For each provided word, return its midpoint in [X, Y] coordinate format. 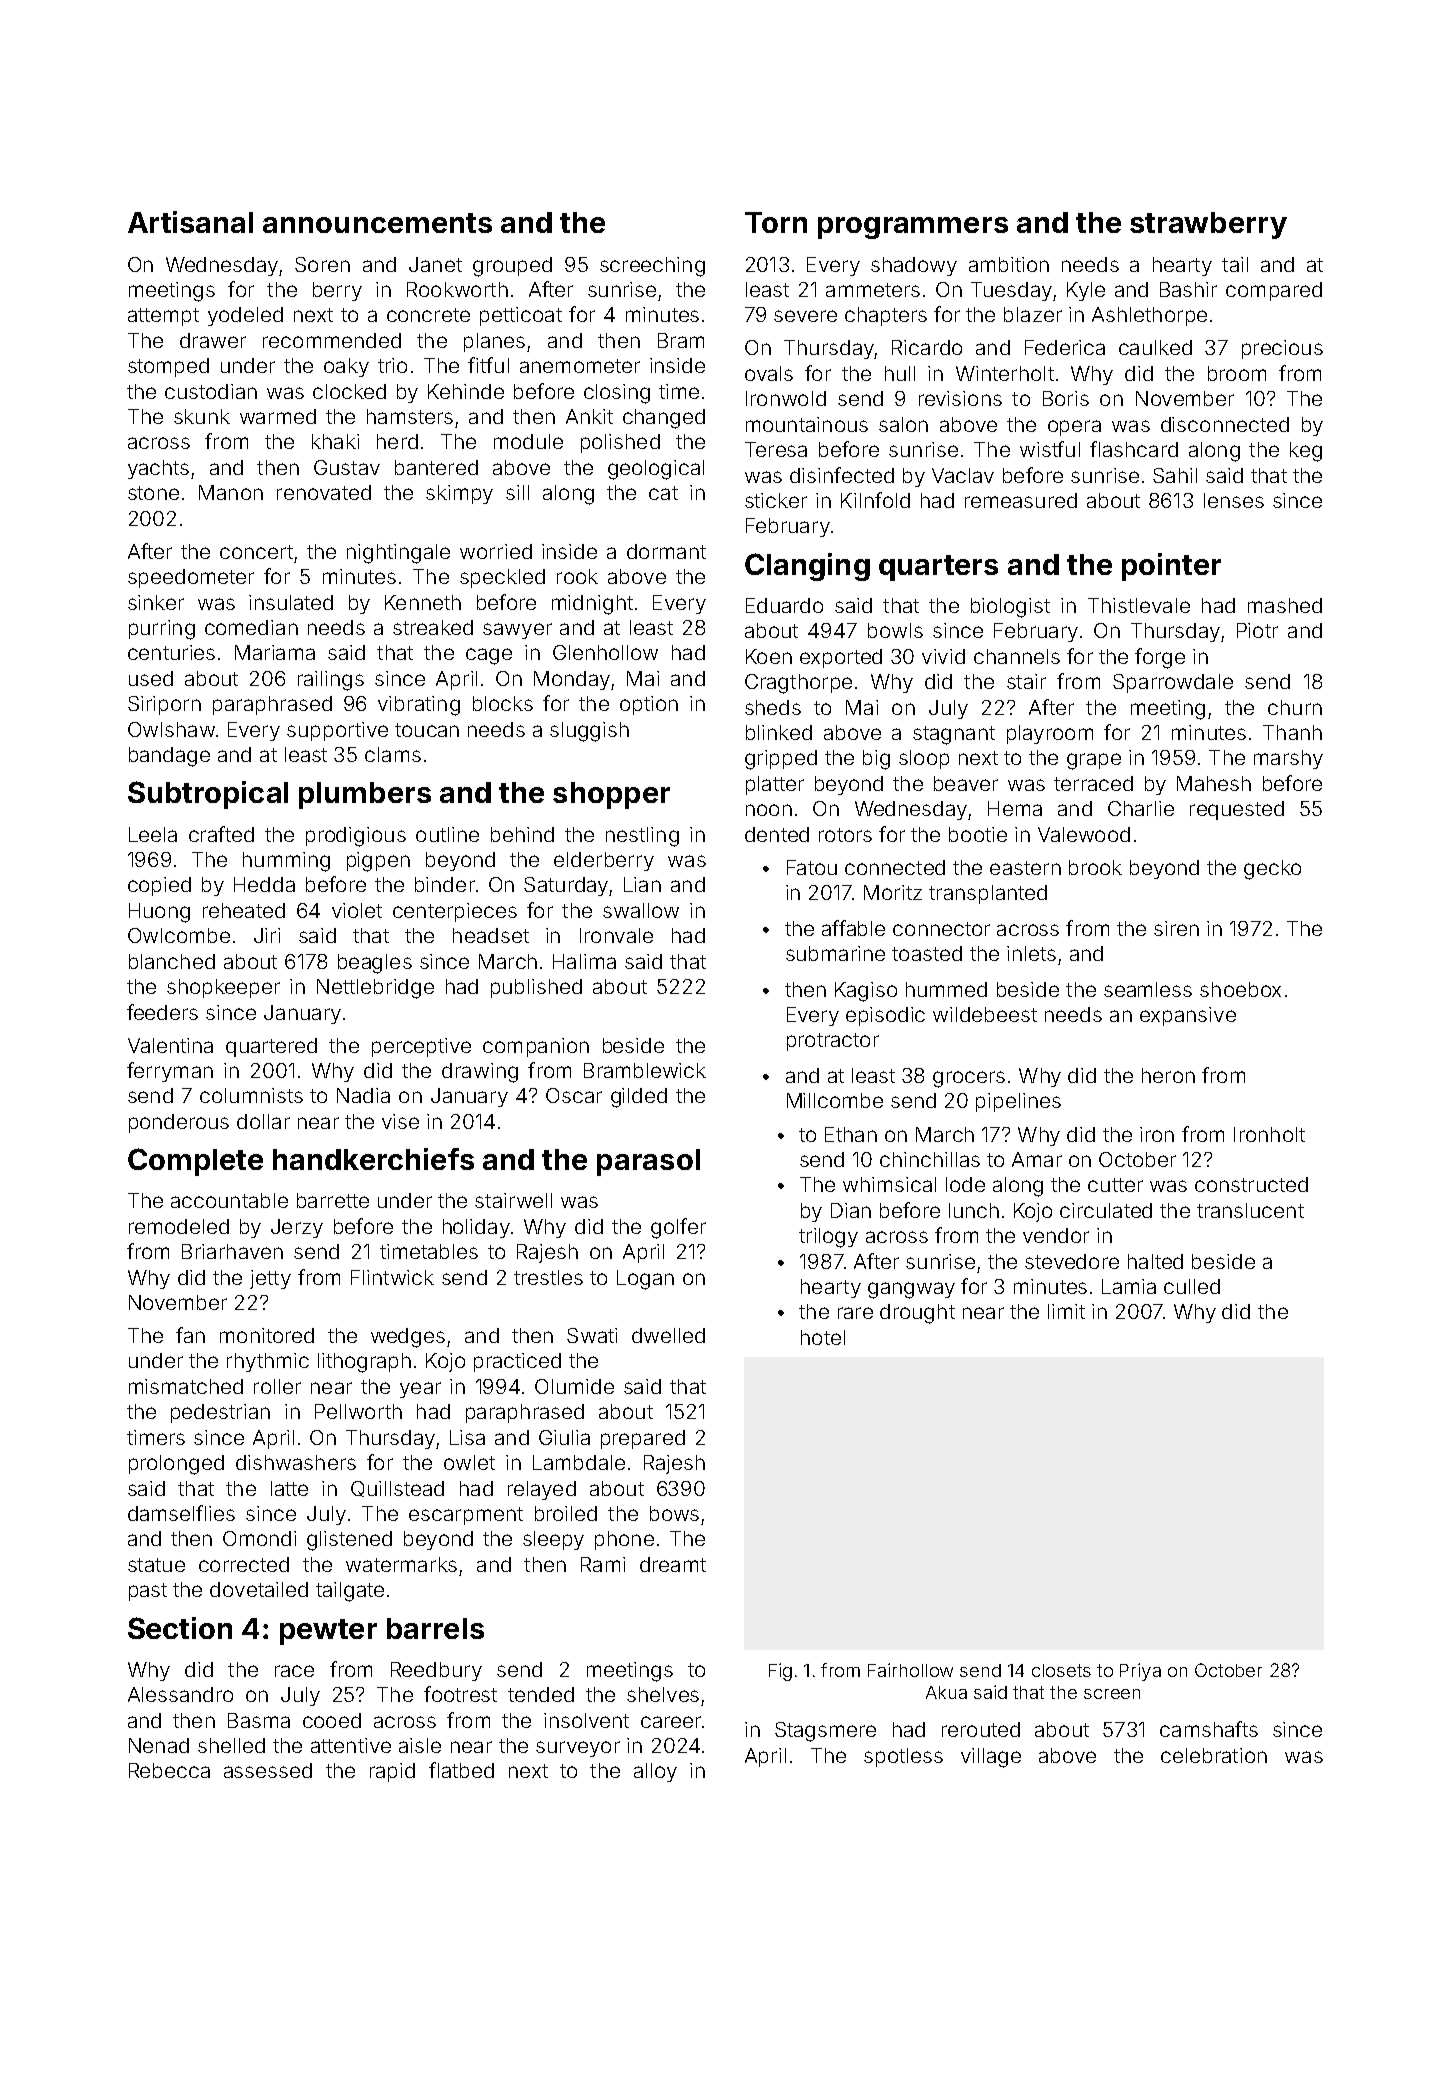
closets [1061, 1670]
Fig [780, 1672]
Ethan [851, 1134]
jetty [270, 1279]
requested [1237, 810]
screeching [652, 267]
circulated [1106, 1210]
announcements [377, 223]
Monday [572, 680]
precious [1282, 349]
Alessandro [180, 1694]
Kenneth [423, 602]
